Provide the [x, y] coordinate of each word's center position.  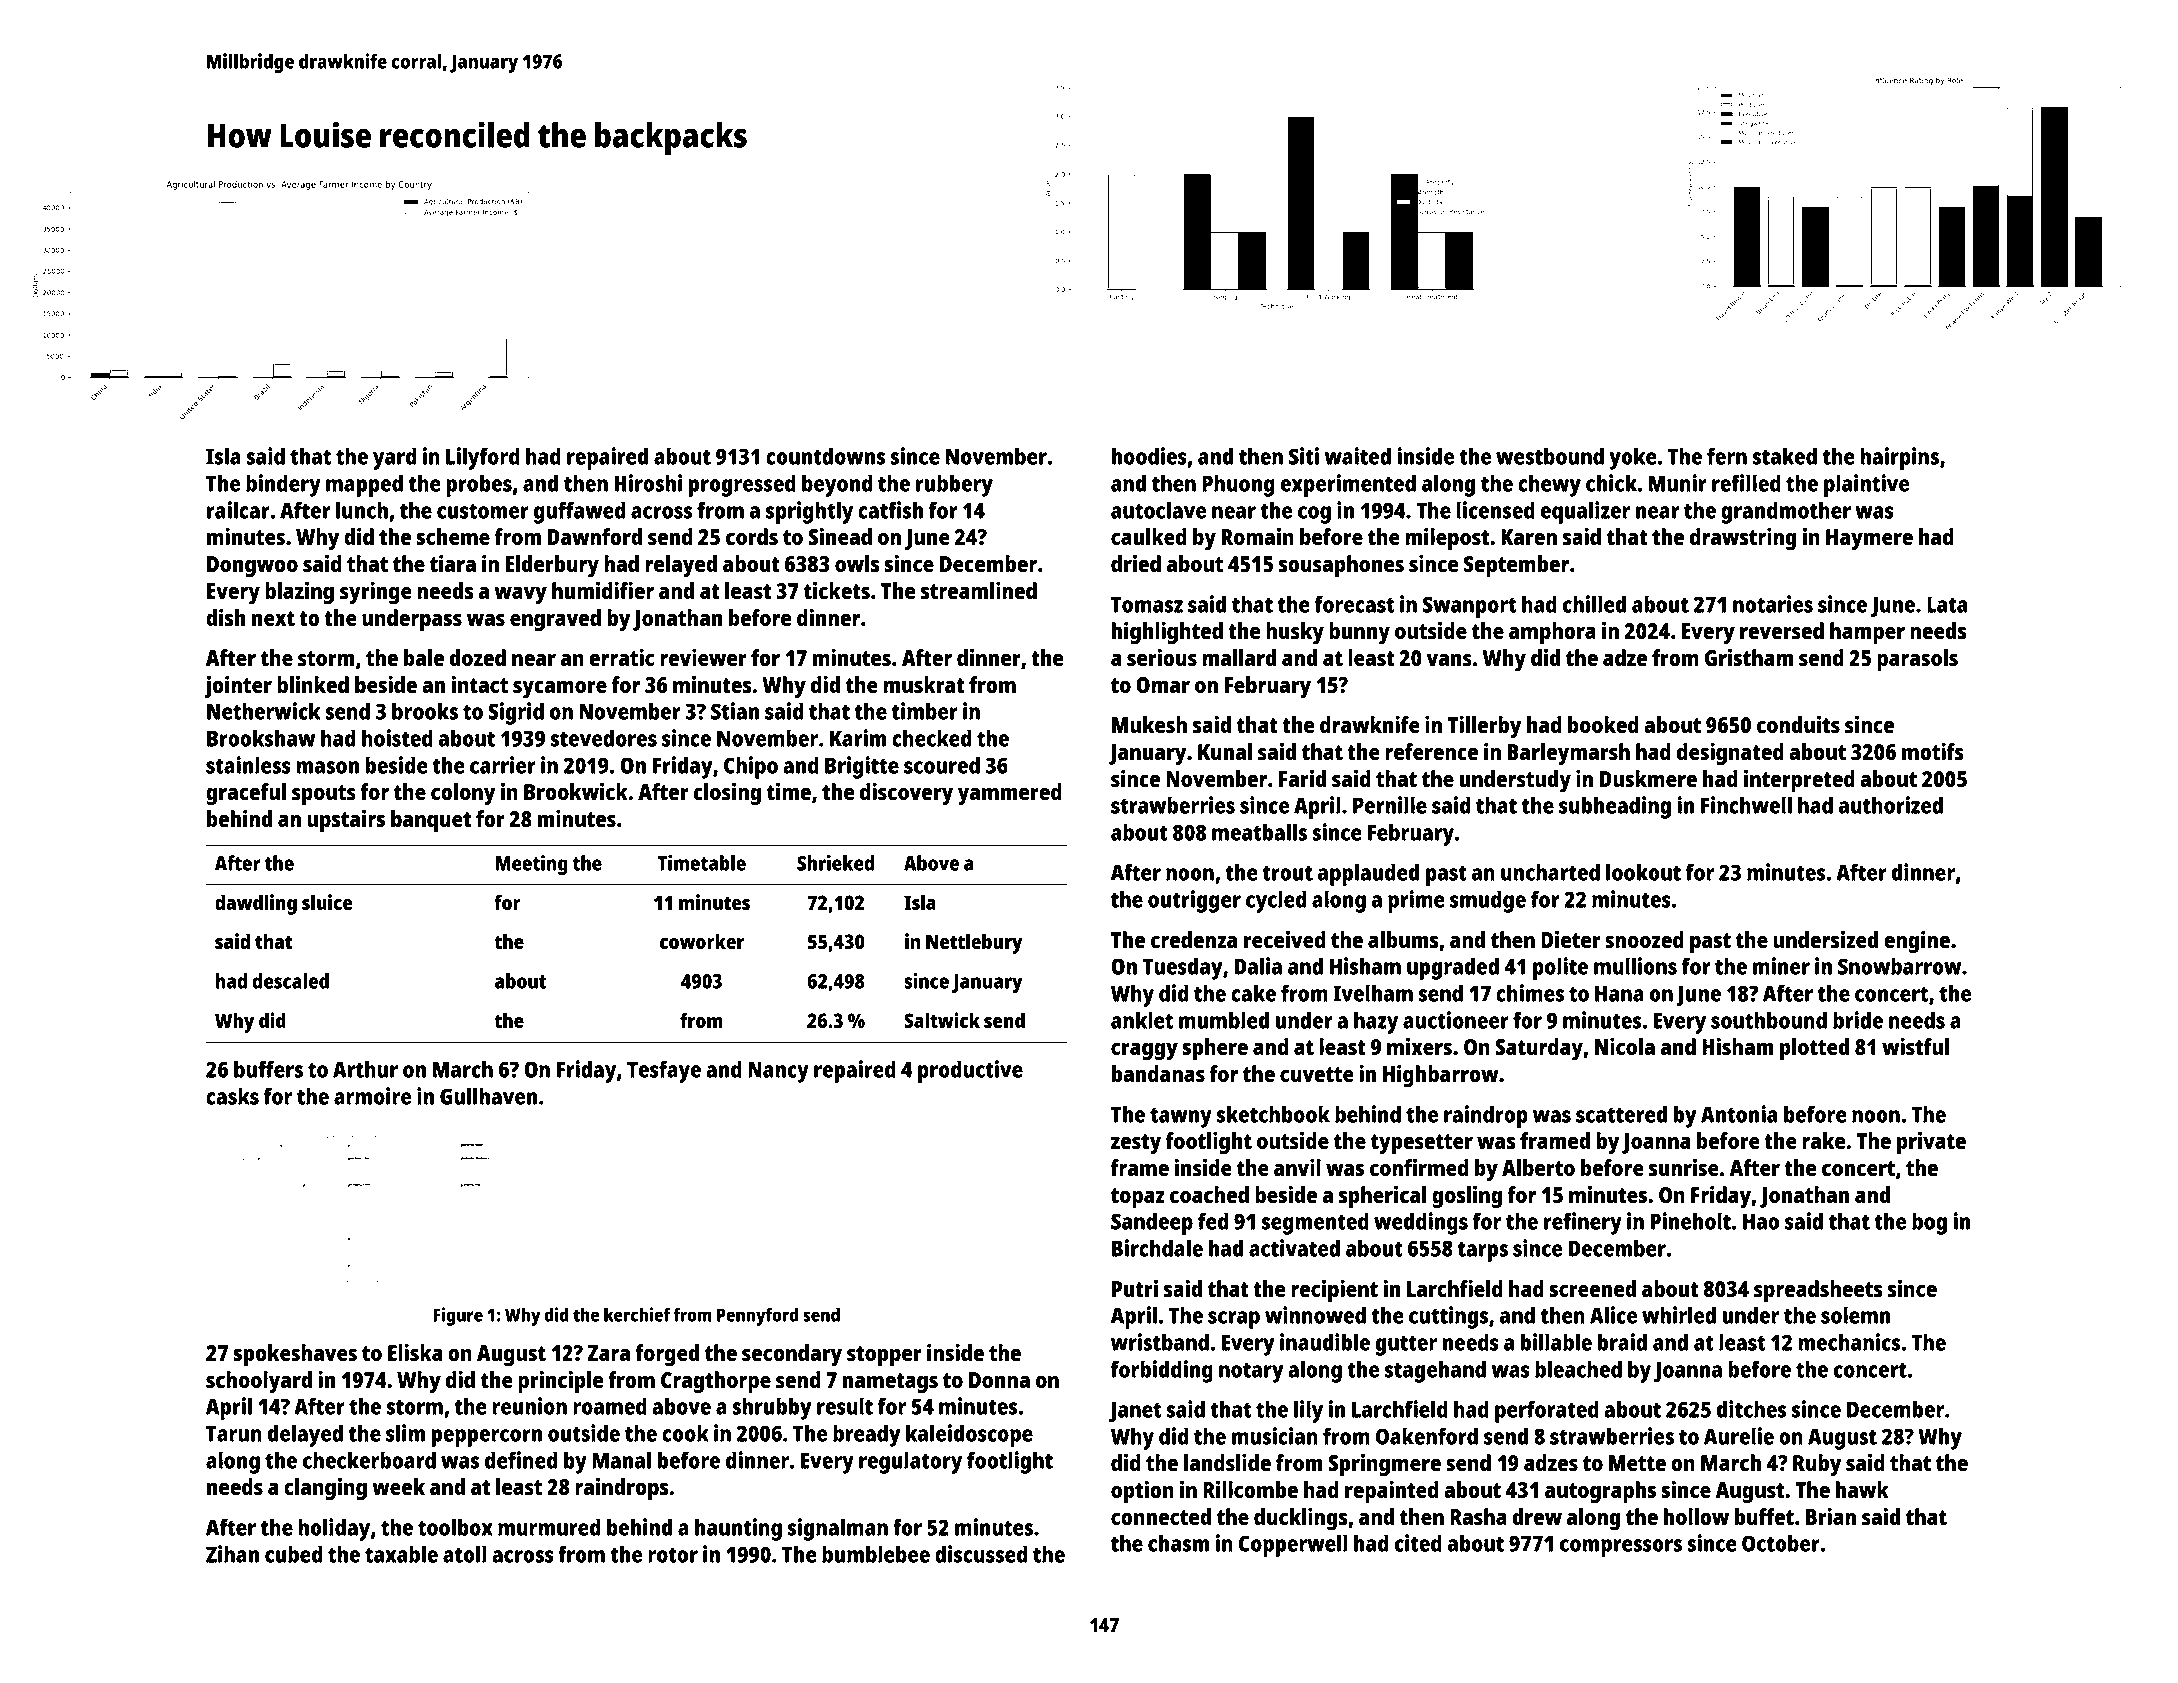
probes [479, 485]
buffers [268, 1069]
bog [1929, 1223]
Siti [1304, 456]
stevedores [604, 738]
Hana [1619, 993]
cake [1253, 993]
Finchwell [1746, 805]
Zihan [232, 1554]
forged [667, 1355]
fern [1727, 456]
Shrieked [835, 863]
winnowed [1315, 1315]
